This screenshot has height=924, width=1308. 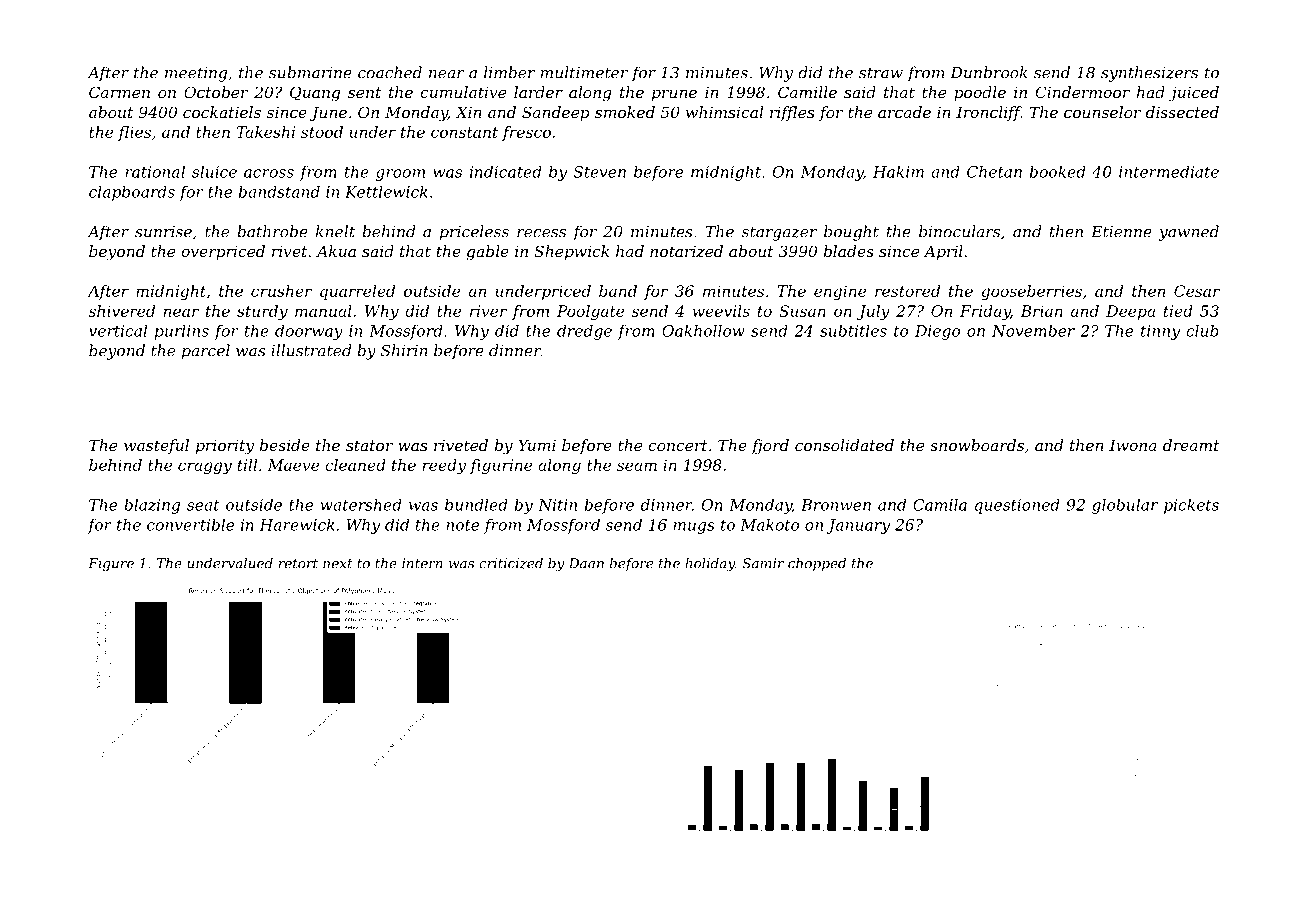 I want to click on Bronwen, so click(x=836, y=505).
